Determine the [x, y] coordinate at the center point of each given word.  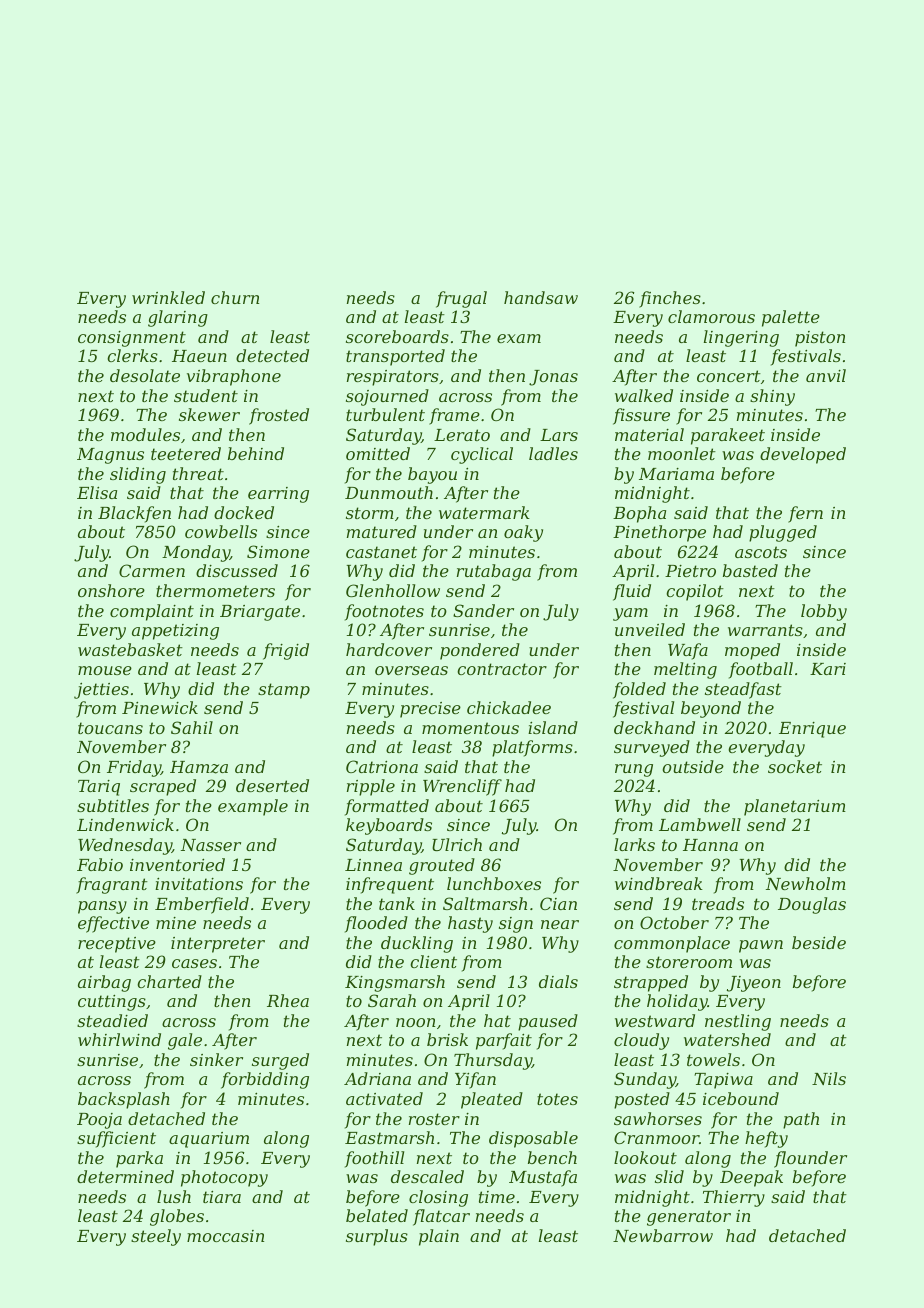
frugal [461, 299]
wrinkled [168, 297]
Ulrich [457, 844]
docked [244, 512]
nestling [738, 1022]
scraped [163, 787]
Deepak [751, 1178]
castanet [381, 552]
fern [805, 514]
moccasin [225, 1236]
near [560, 924]
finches [670, 299]
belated [377, 1215]
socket [795, 766]
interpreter [218, 945]
